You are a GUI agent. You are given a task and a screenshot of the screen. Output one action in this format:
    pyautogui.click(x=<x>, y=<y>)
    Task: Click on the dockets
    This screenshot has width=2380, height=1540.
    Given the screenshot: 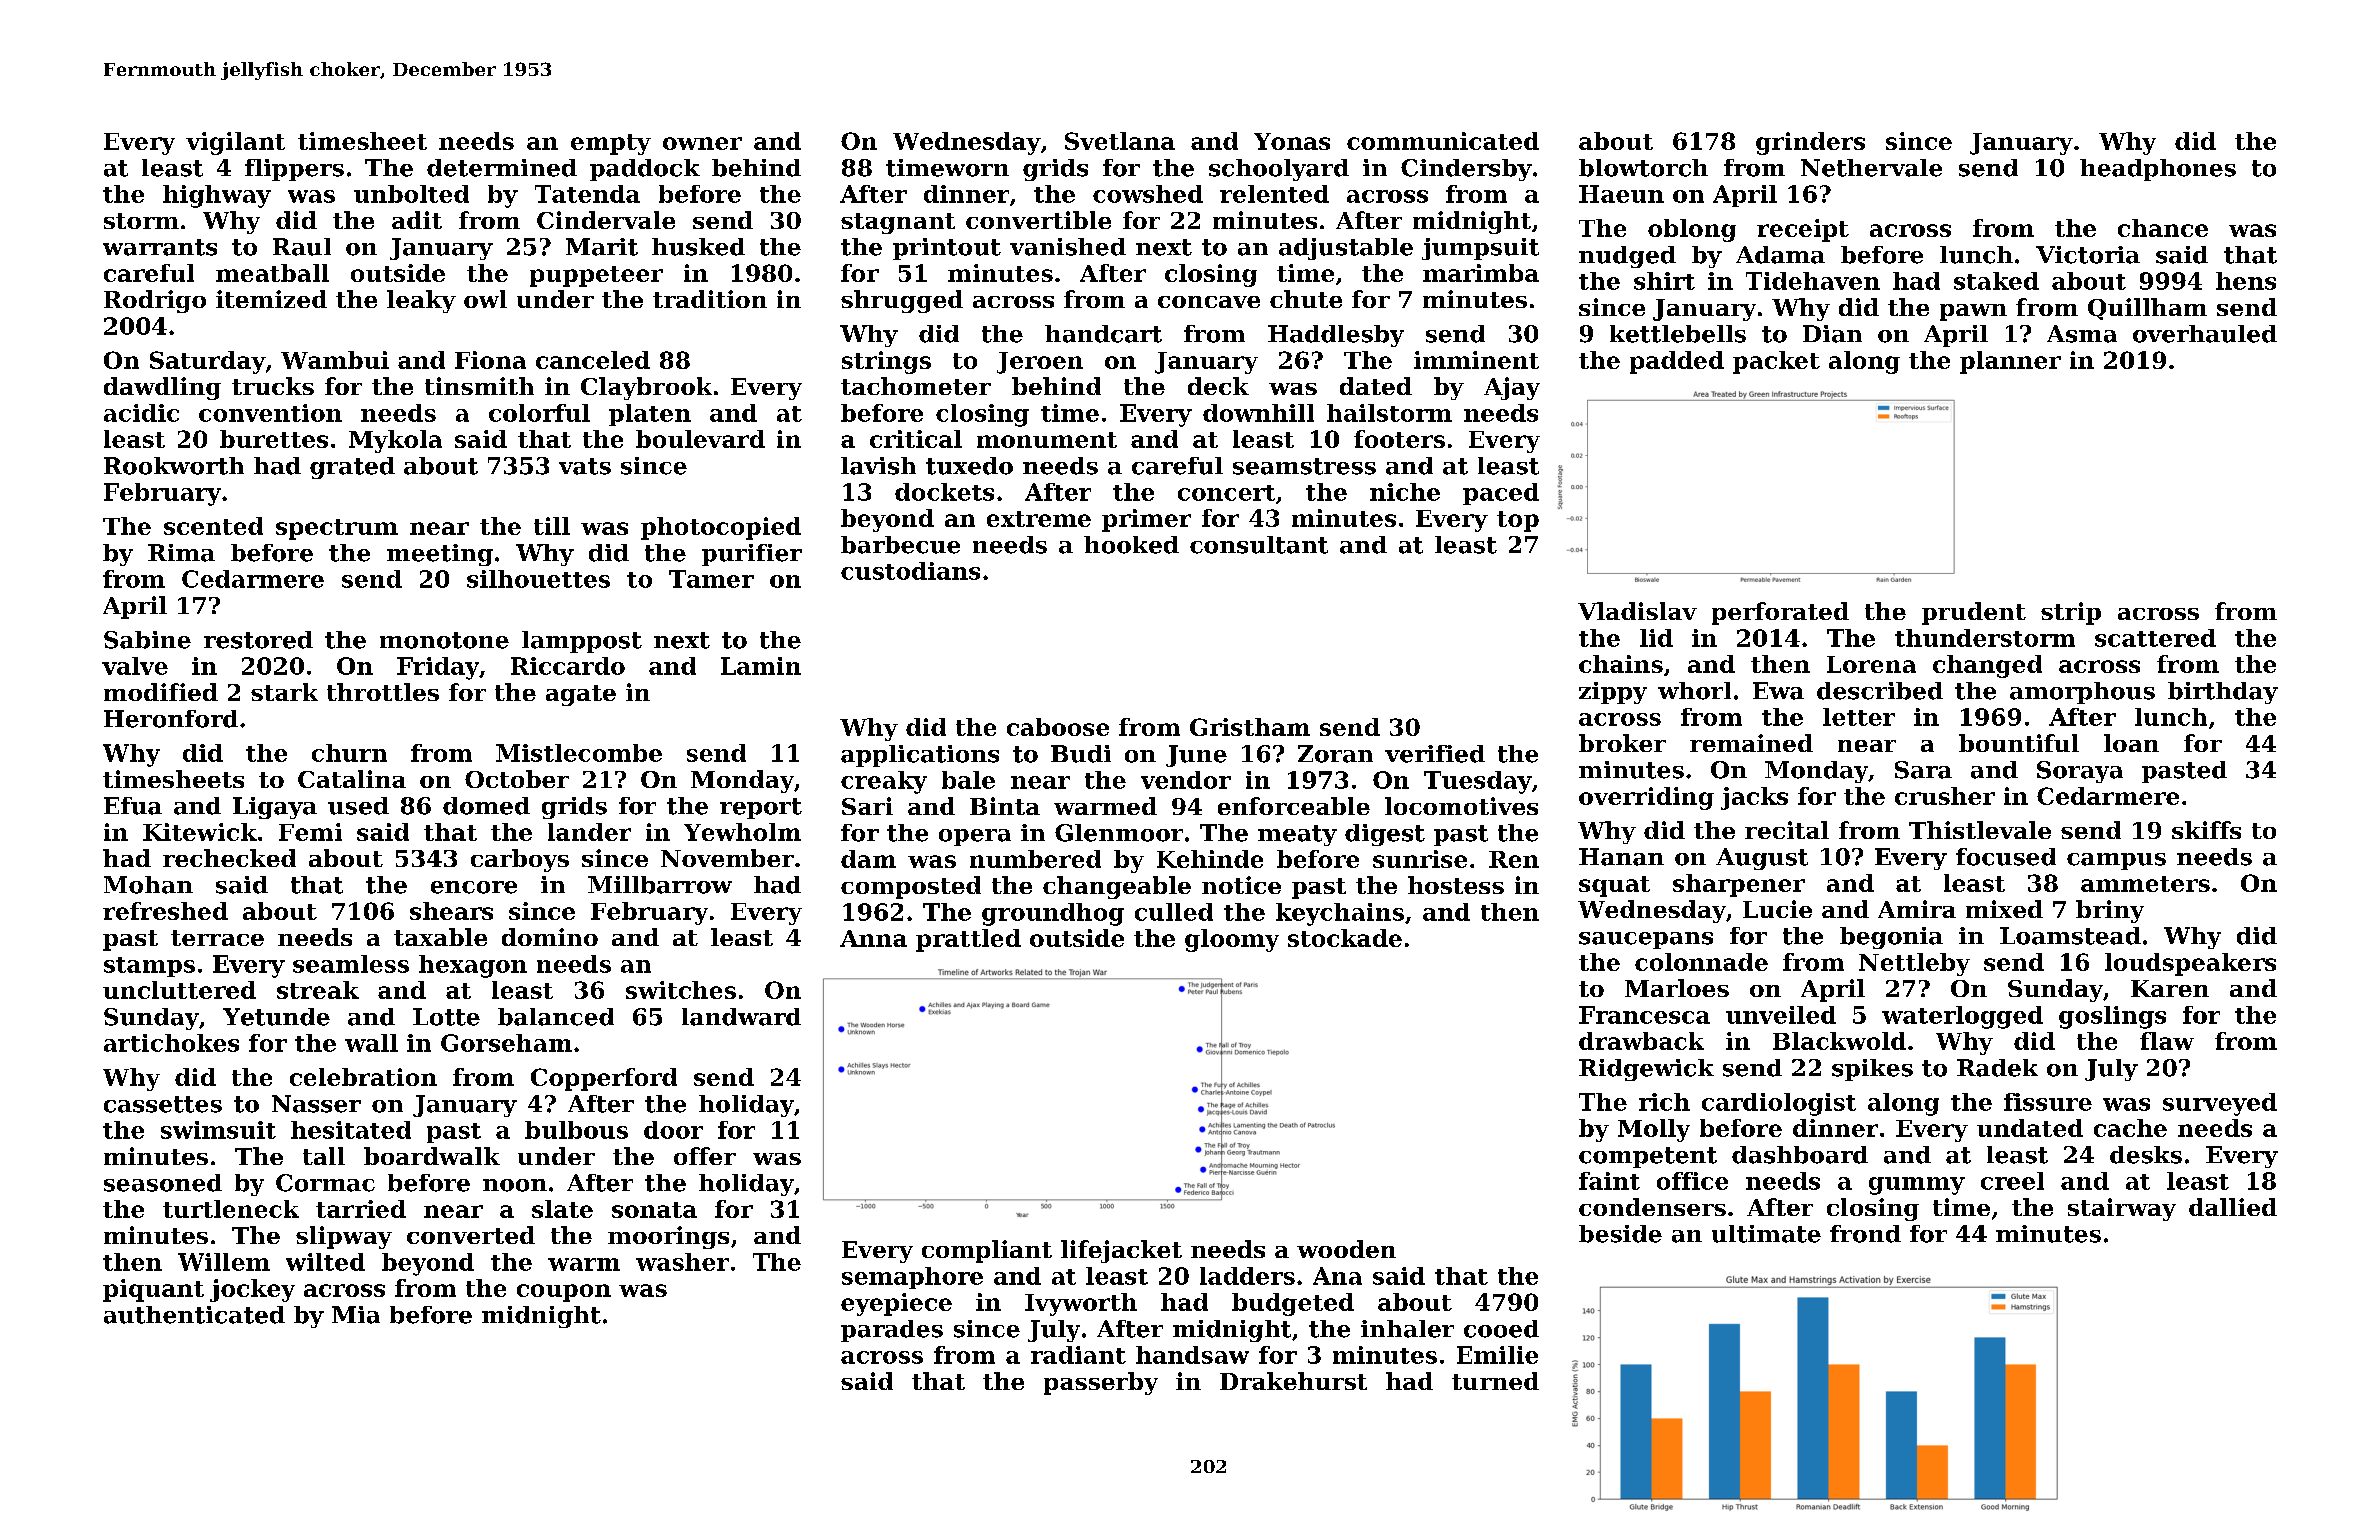 What is the action you would take?
    pyautogui.click(x=944, y=492)
